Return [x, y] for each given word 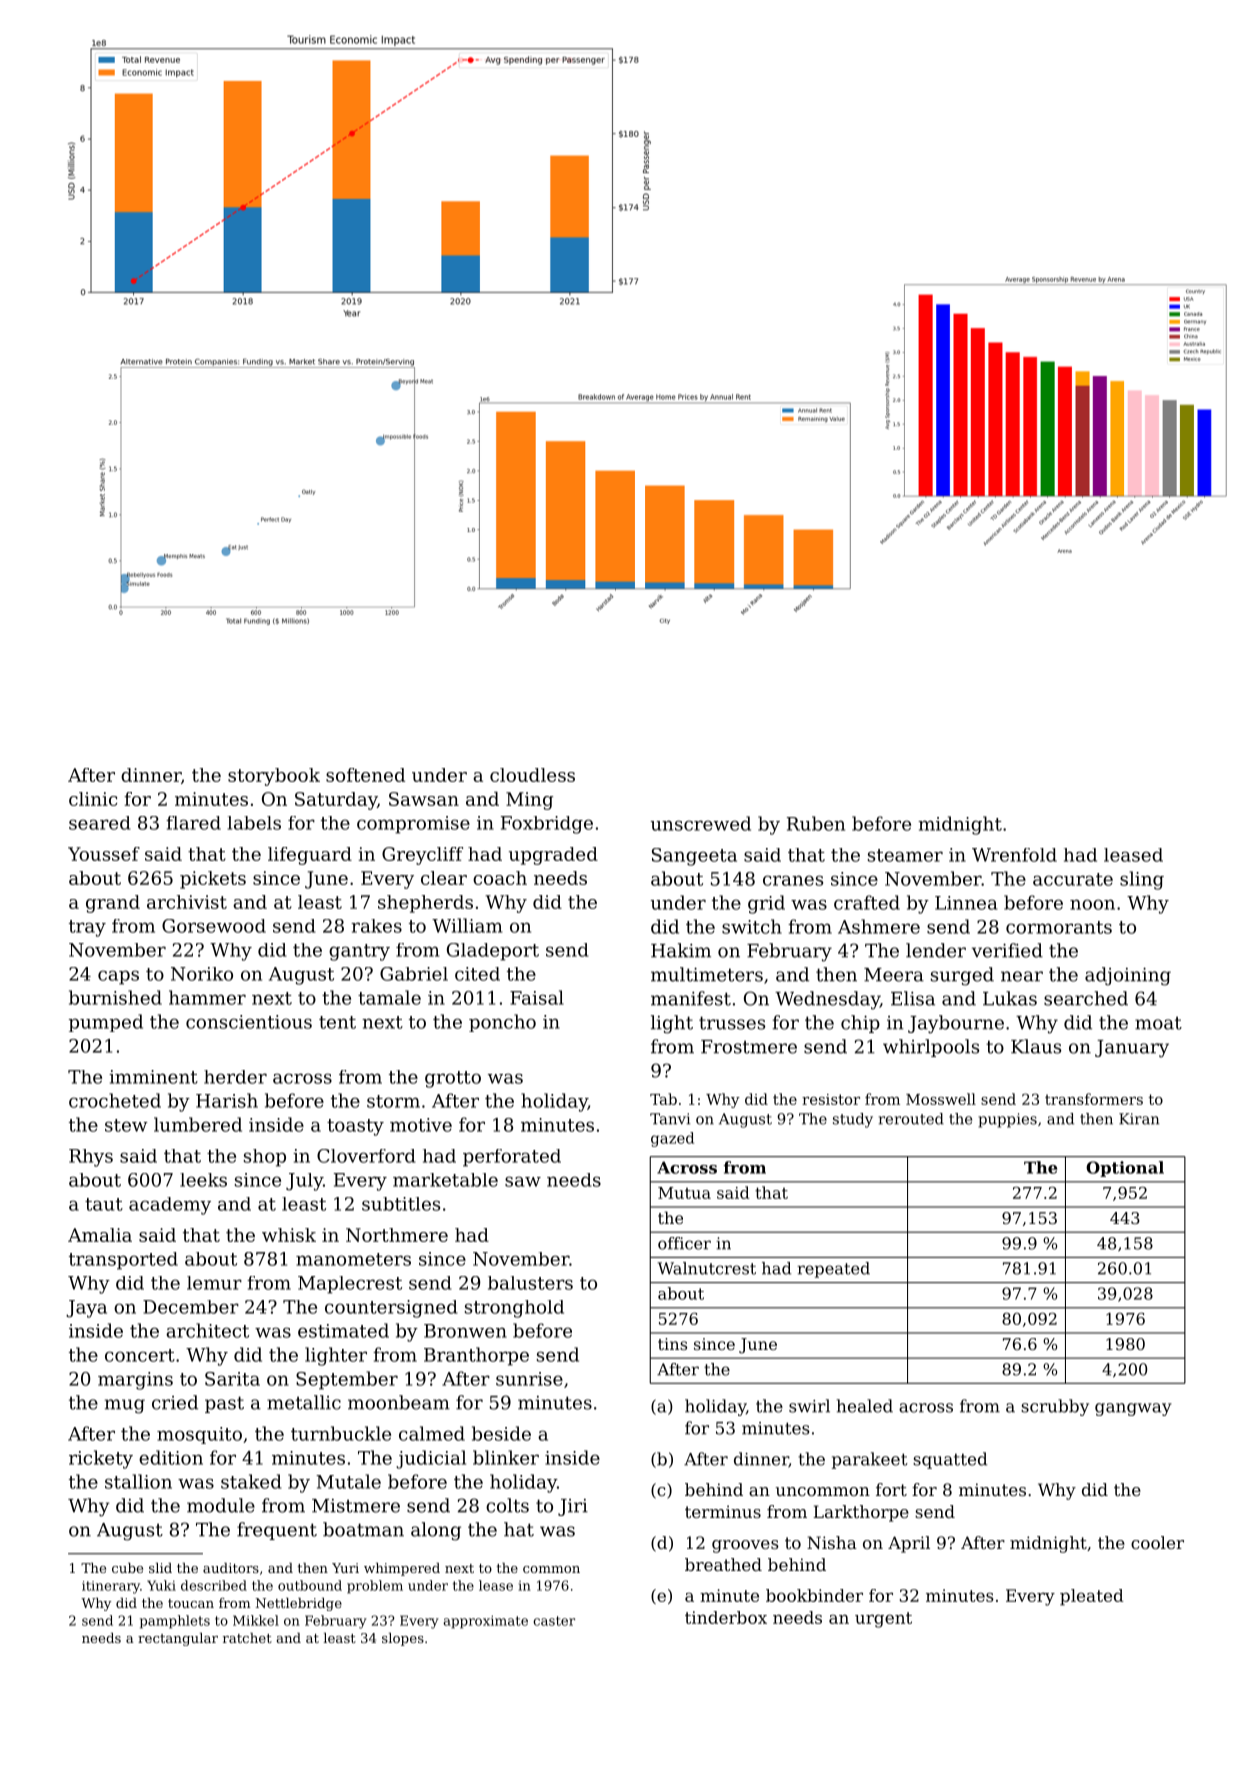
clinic [93, 799]
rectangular [178, 1639]
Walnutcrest [707, 1268]
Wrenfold [1014, 855]
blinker [506, 1457]
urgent [883, 1620]
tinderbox [726, 1617]
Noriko [202, 974]
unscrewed [701, 823]
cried [175, 1402]
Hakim [681, 950]
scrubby [1055, 1407]
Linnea [966, 903]
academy [170, 1206]
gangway [1133, 1409]
